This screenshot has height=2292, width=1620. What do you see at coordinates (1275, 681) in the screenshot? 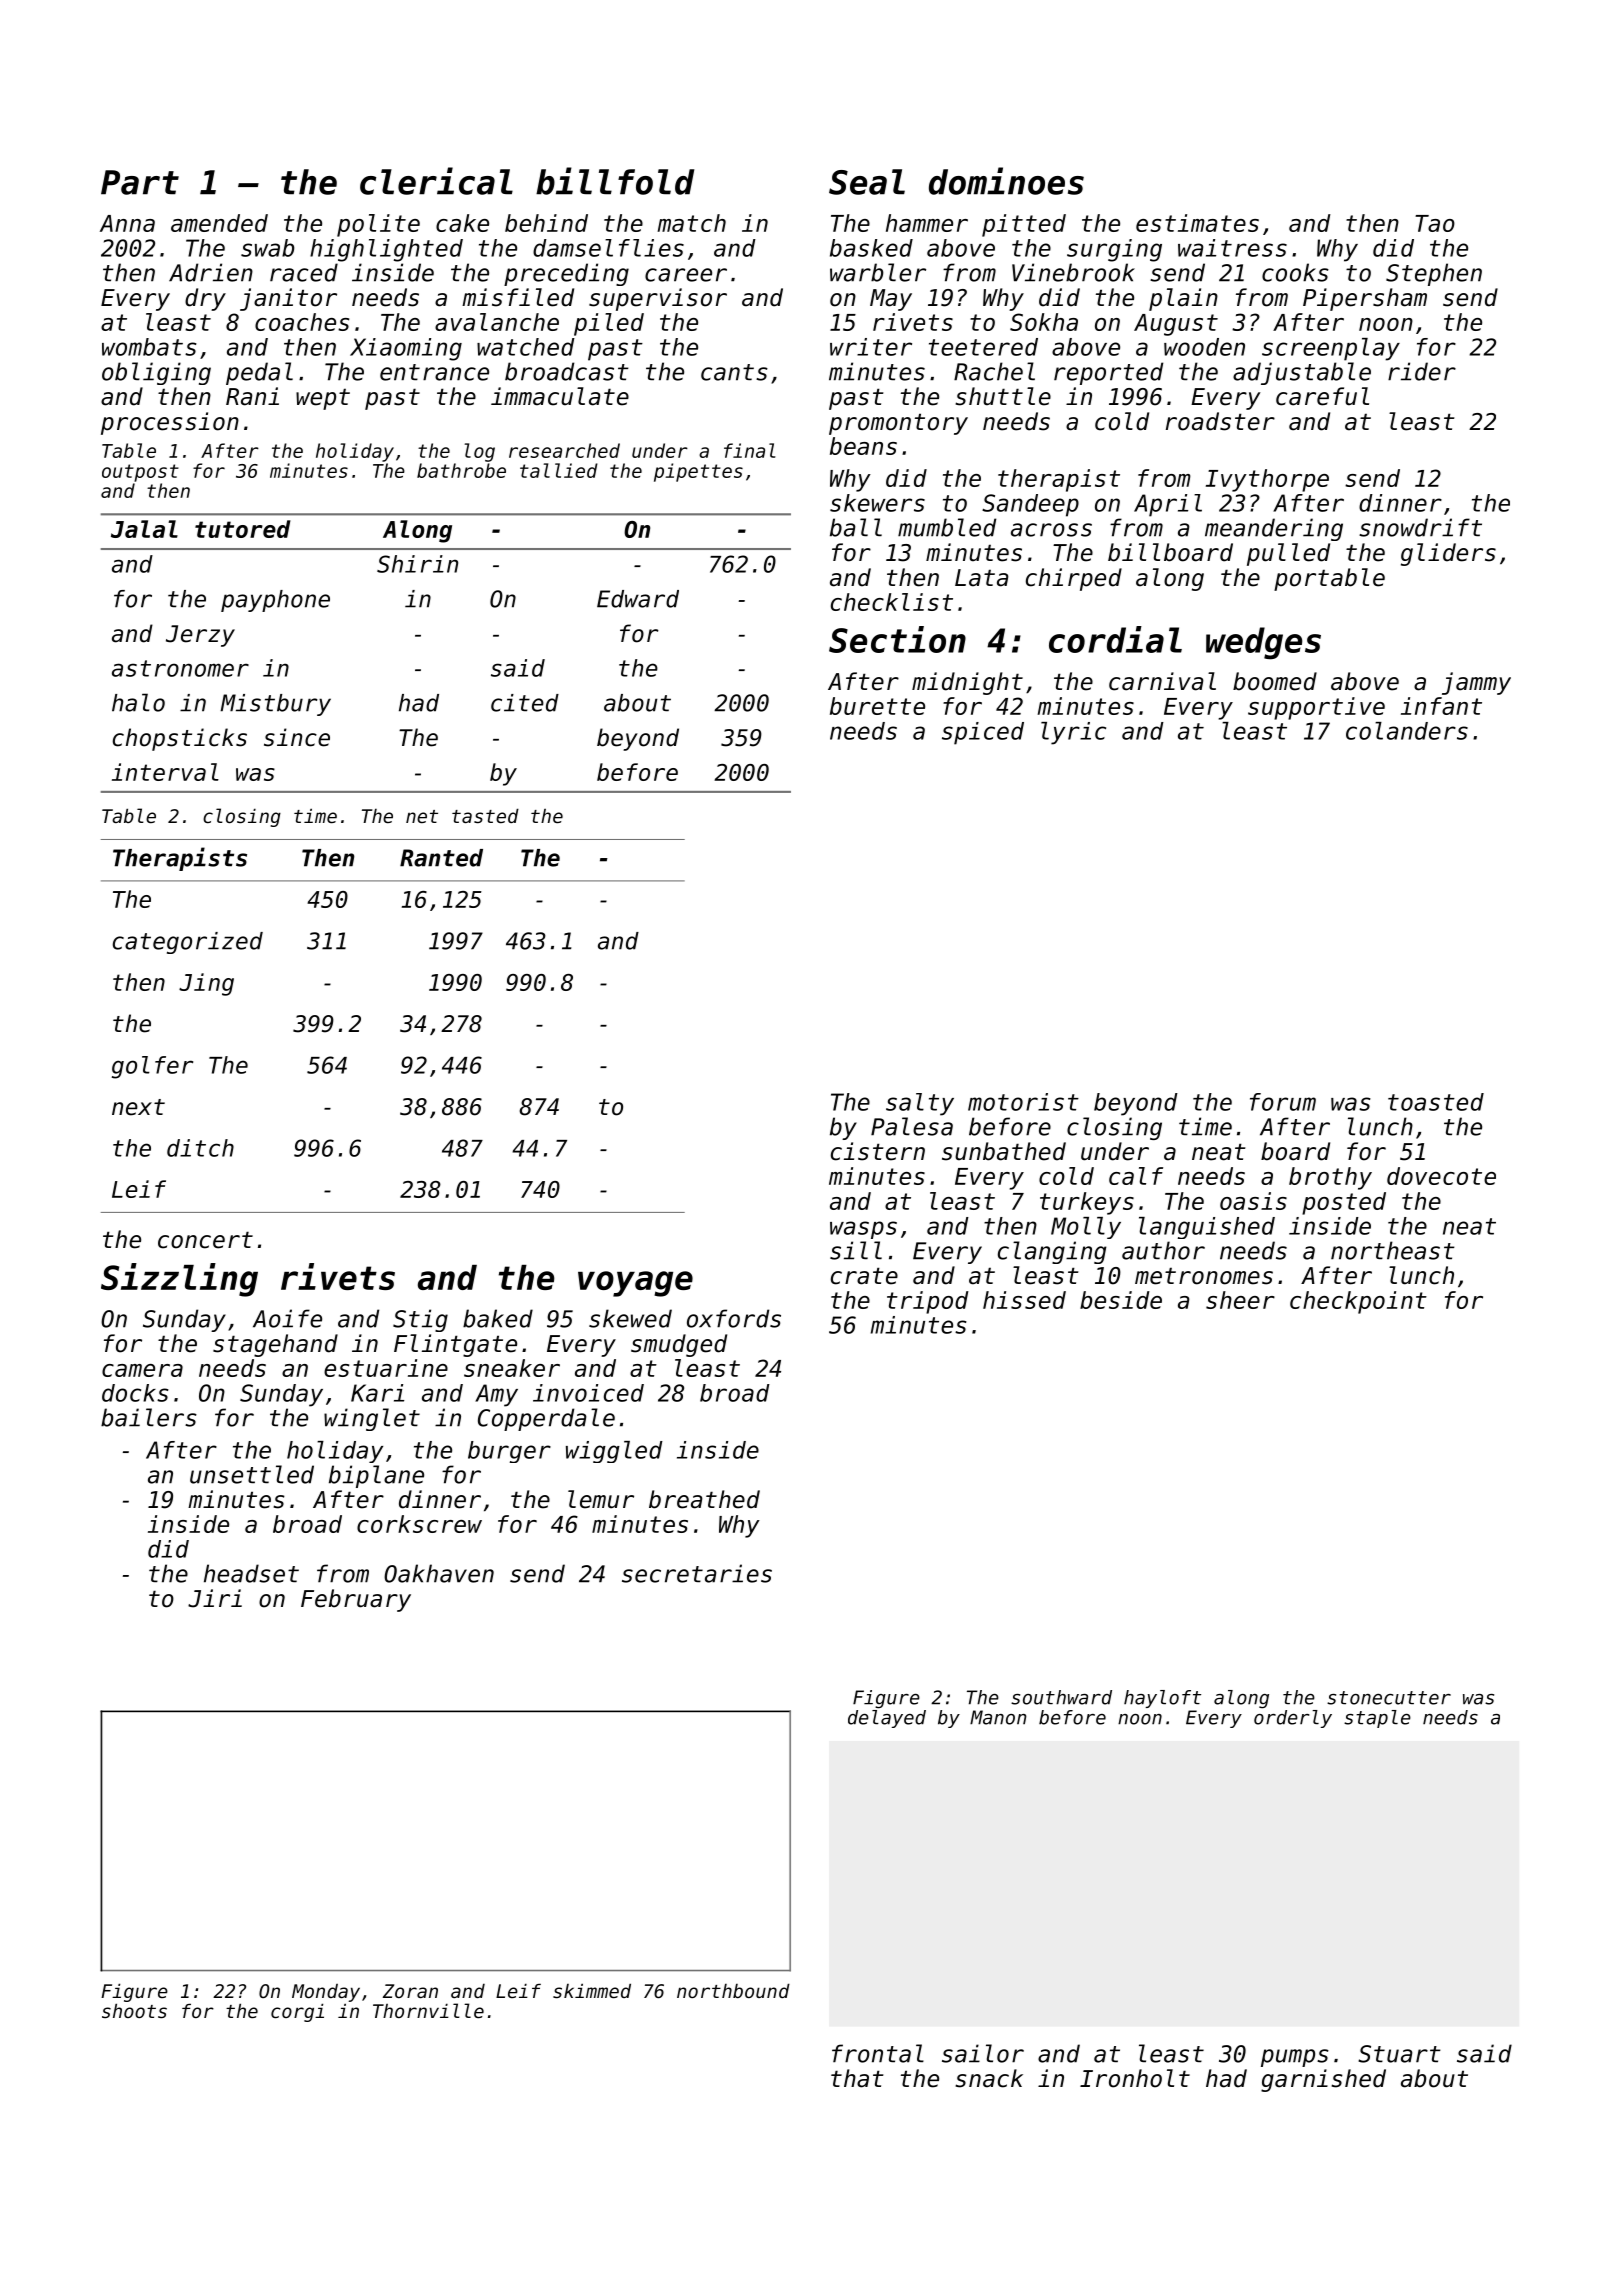
I see `boomed` at bounding box center [1275, 681].
